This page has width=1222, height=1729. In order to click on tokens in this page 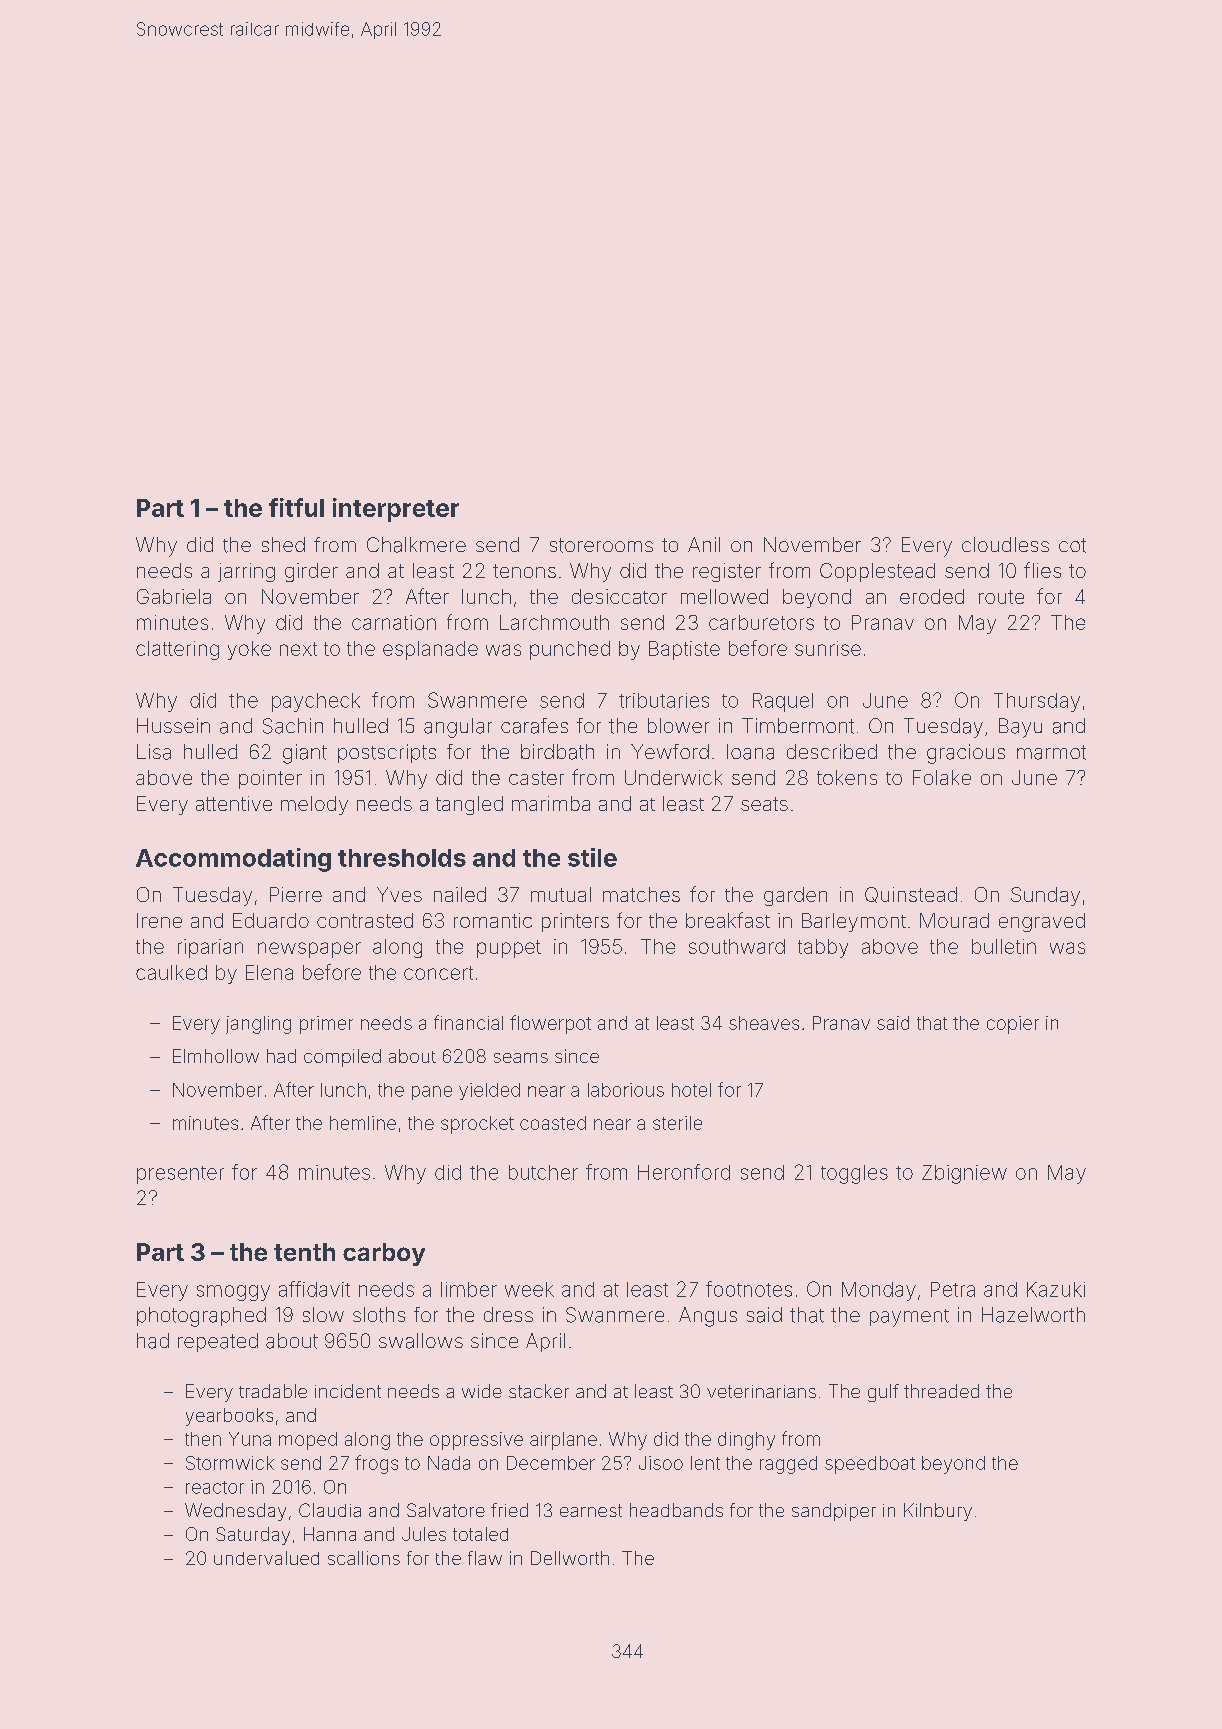, I will do `click(847, 777)`.
